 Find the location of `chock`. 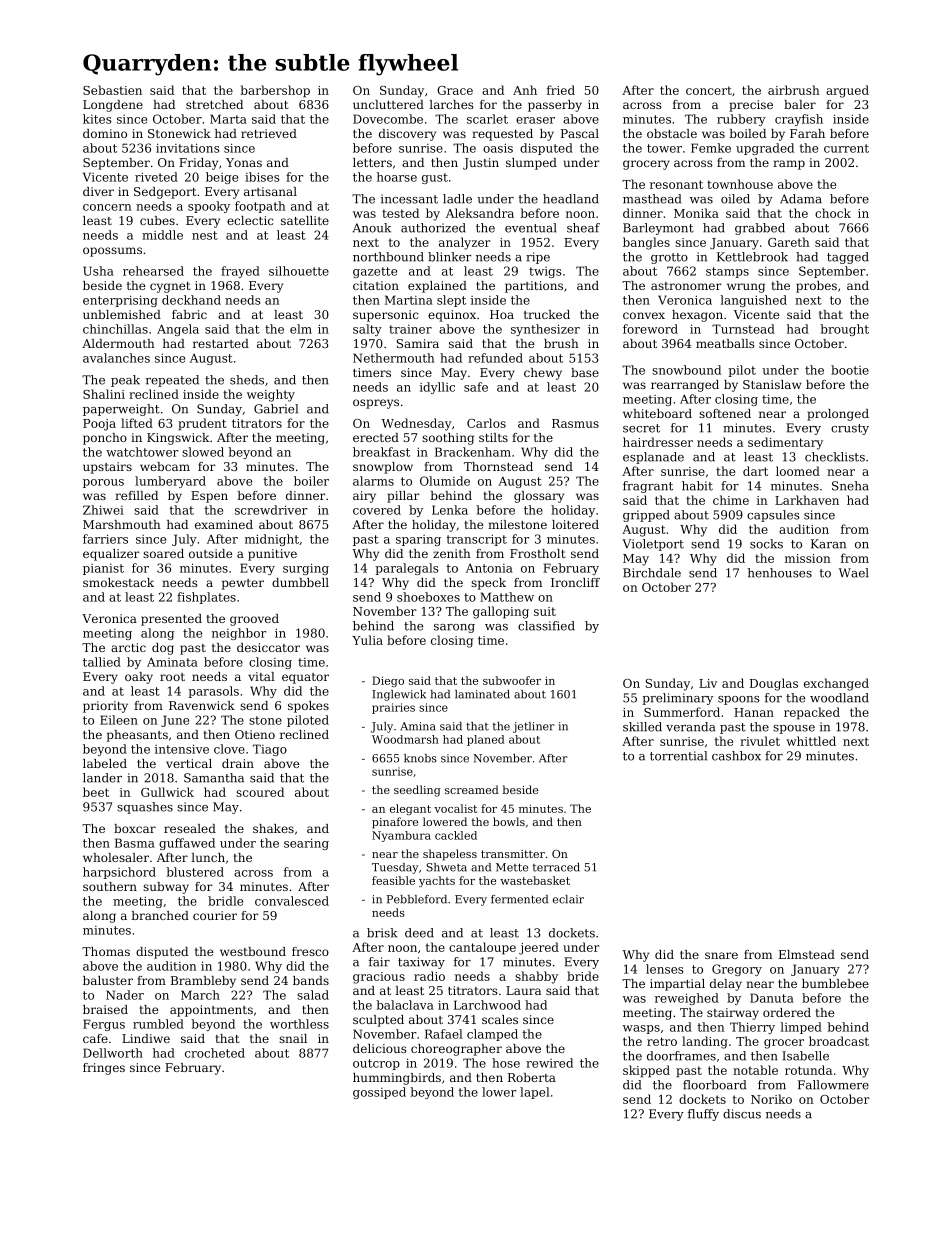

chock is located at coordinates (833, 213).
